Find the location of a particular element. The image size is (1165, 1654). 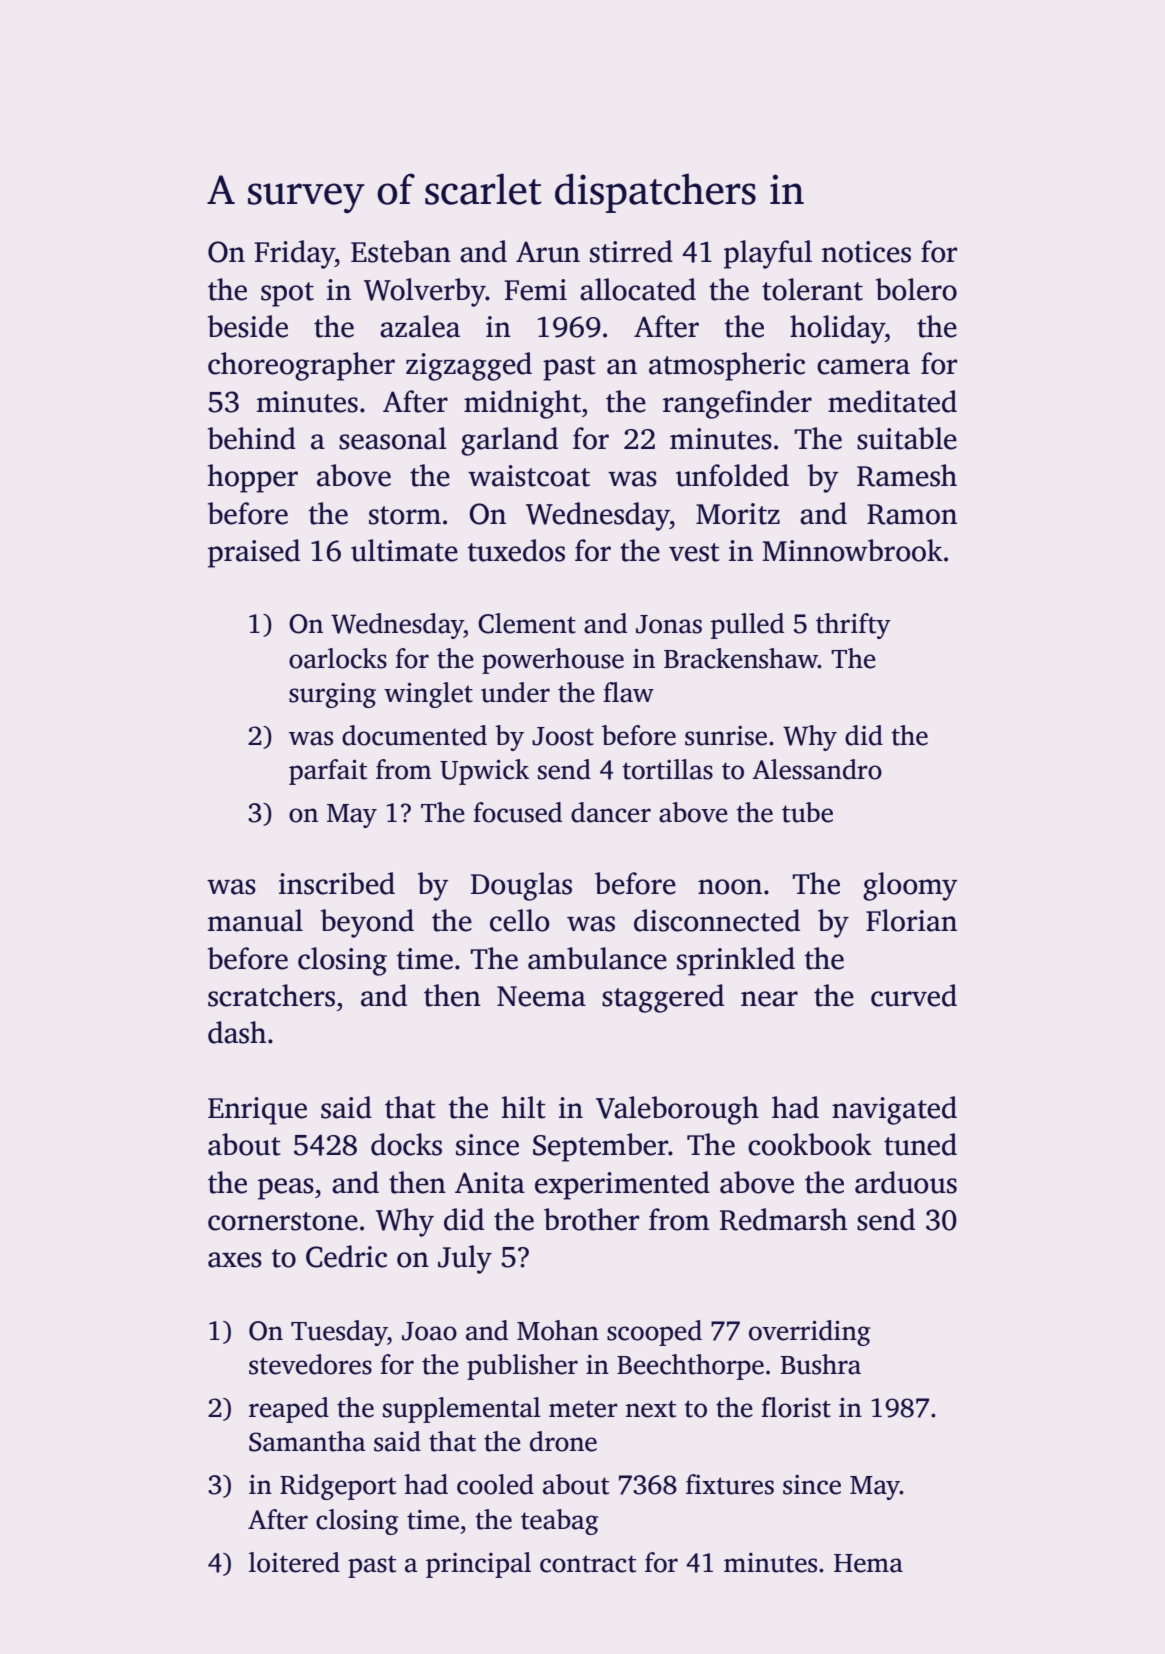

vest is located at coordinates (694, 552).
